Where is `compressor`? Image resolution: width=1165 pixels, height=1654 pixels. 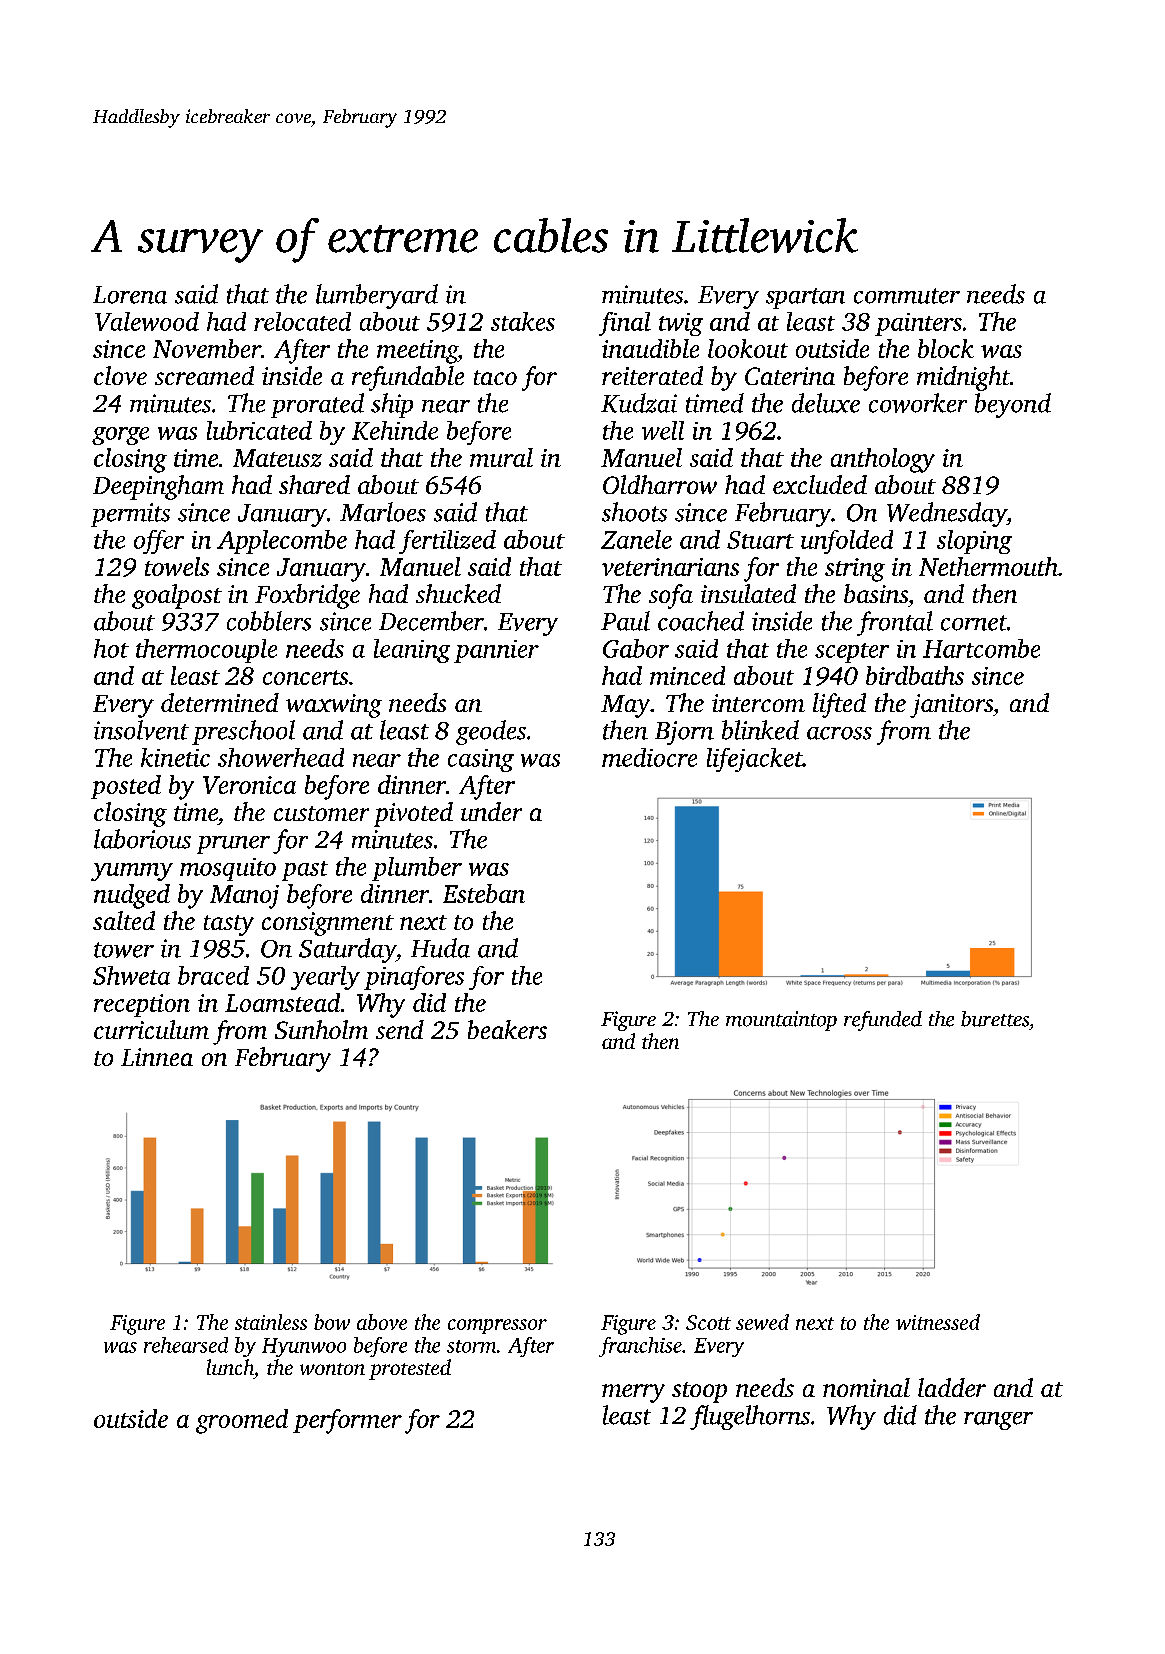 compressor is located at coordinates (497, 1326).
